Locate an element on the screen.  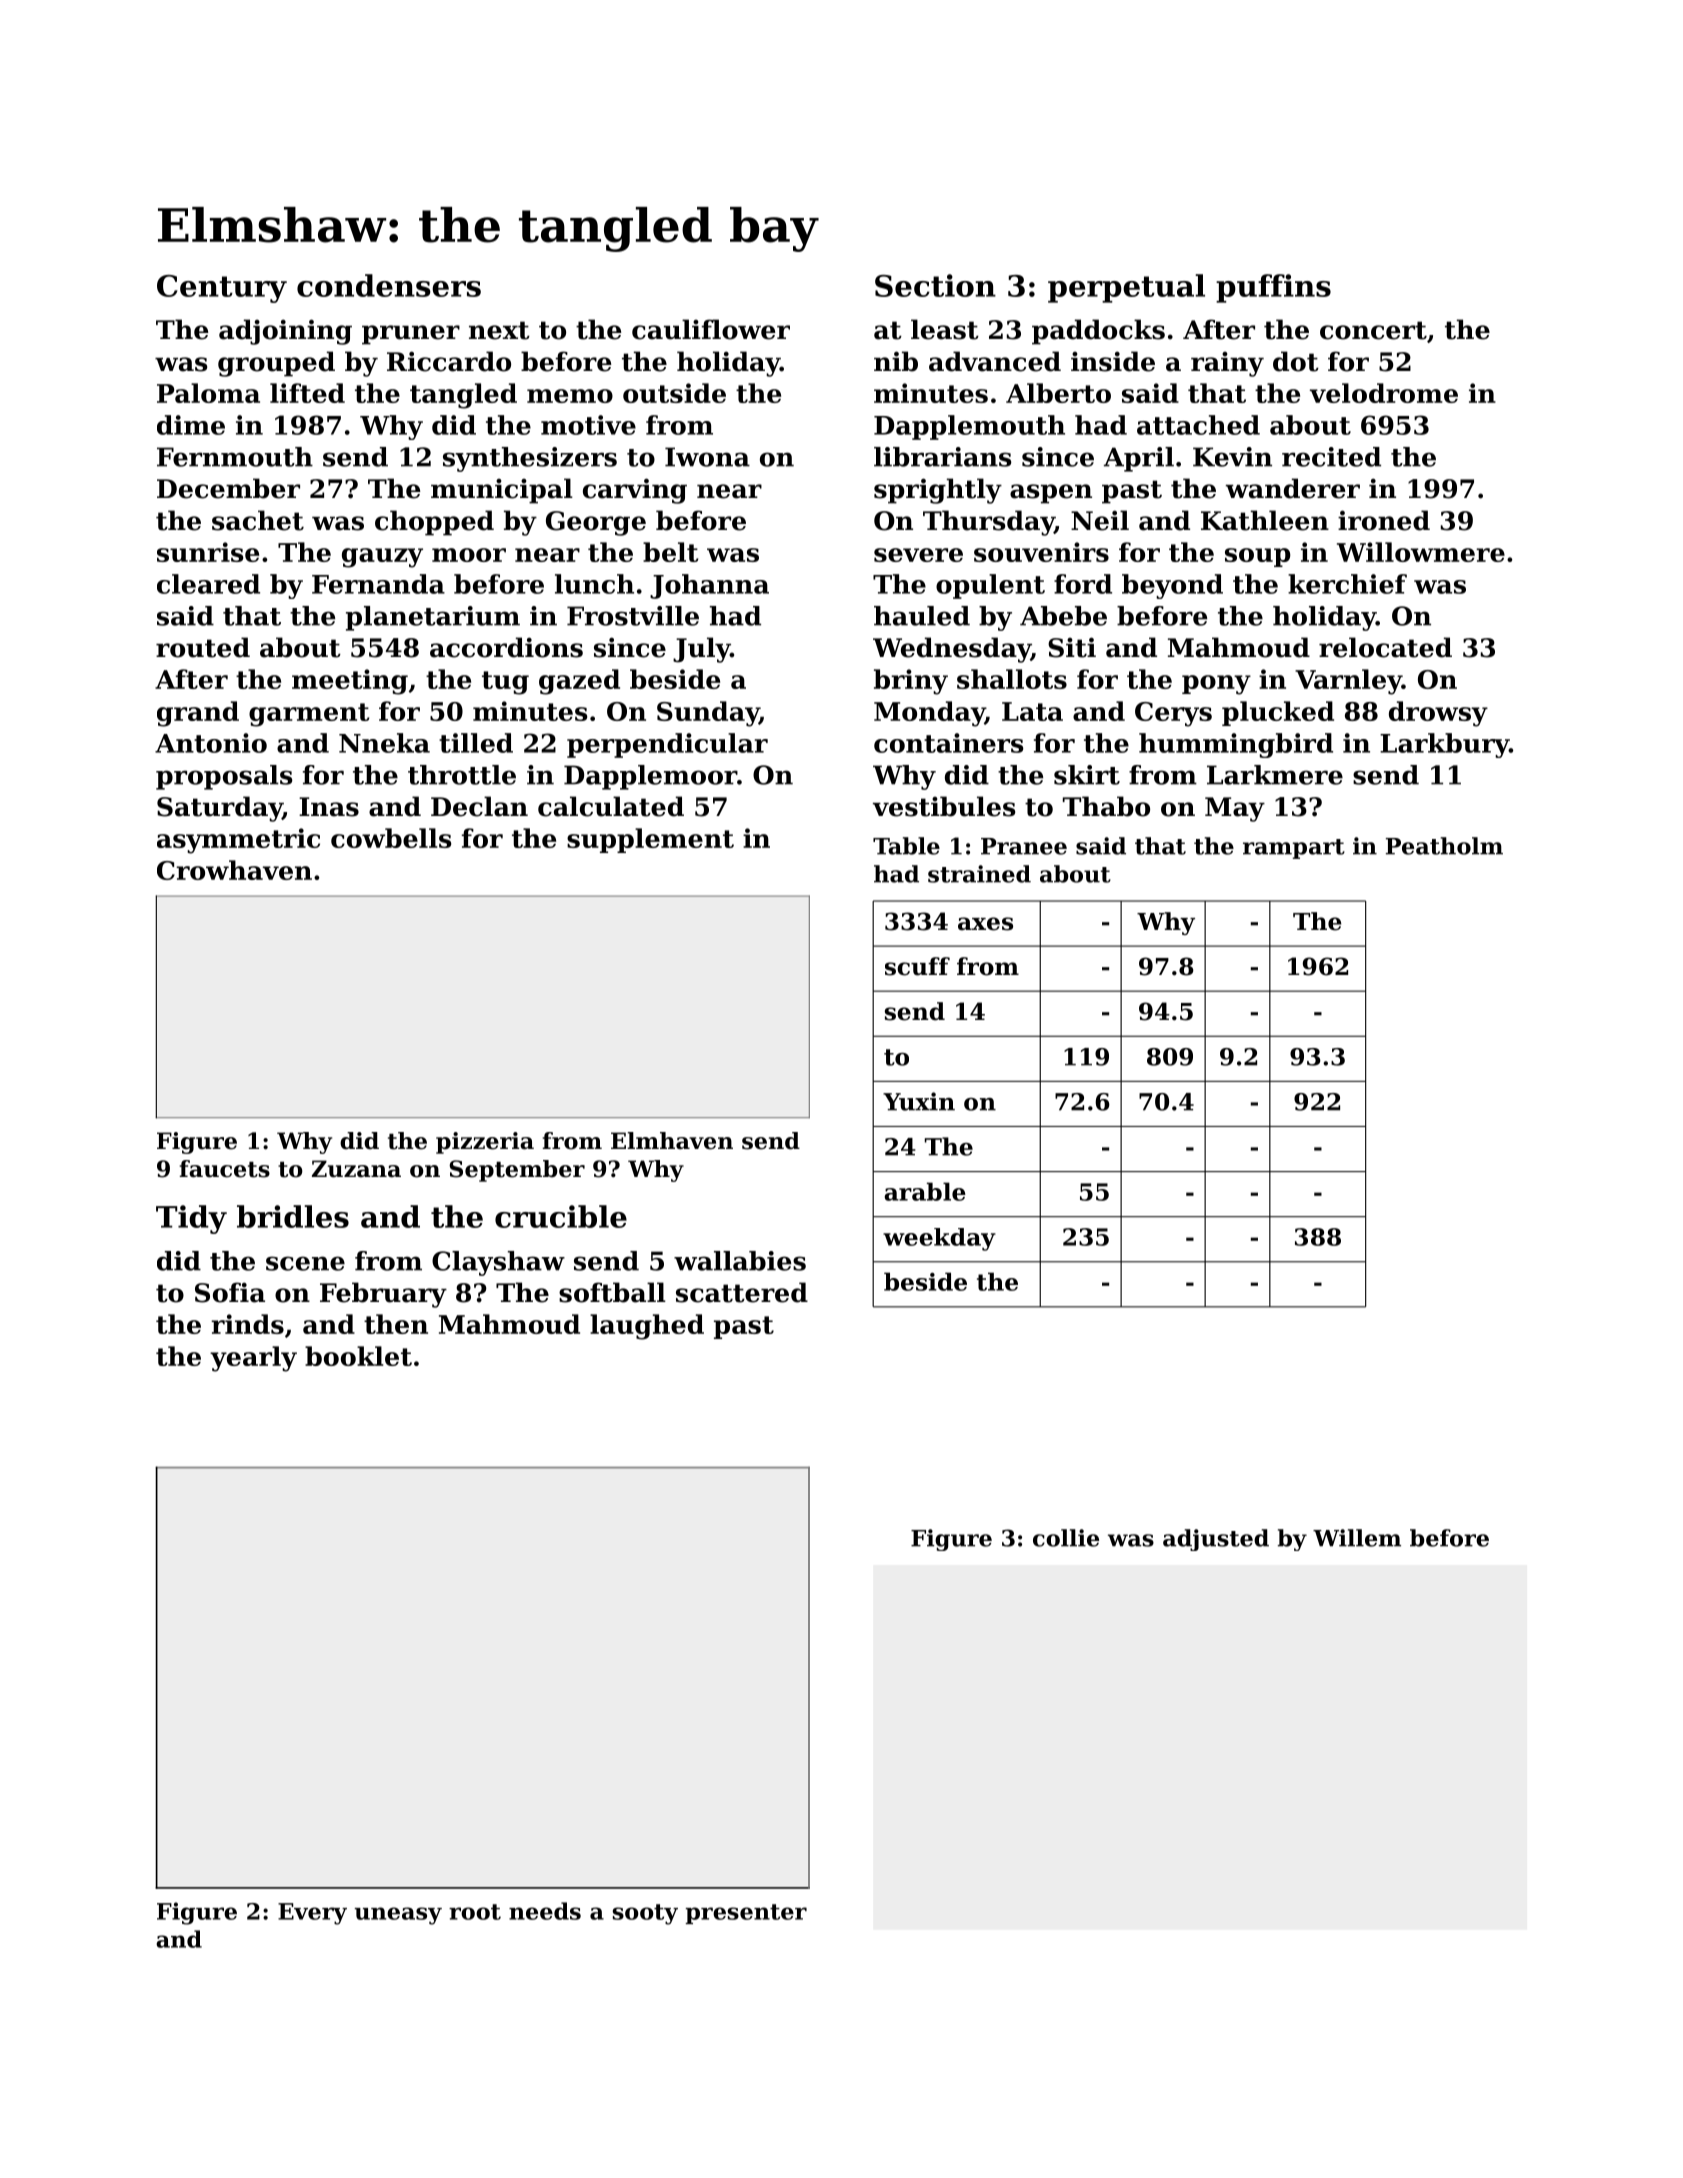
Pranee is located at coordinates (1024, 846).
